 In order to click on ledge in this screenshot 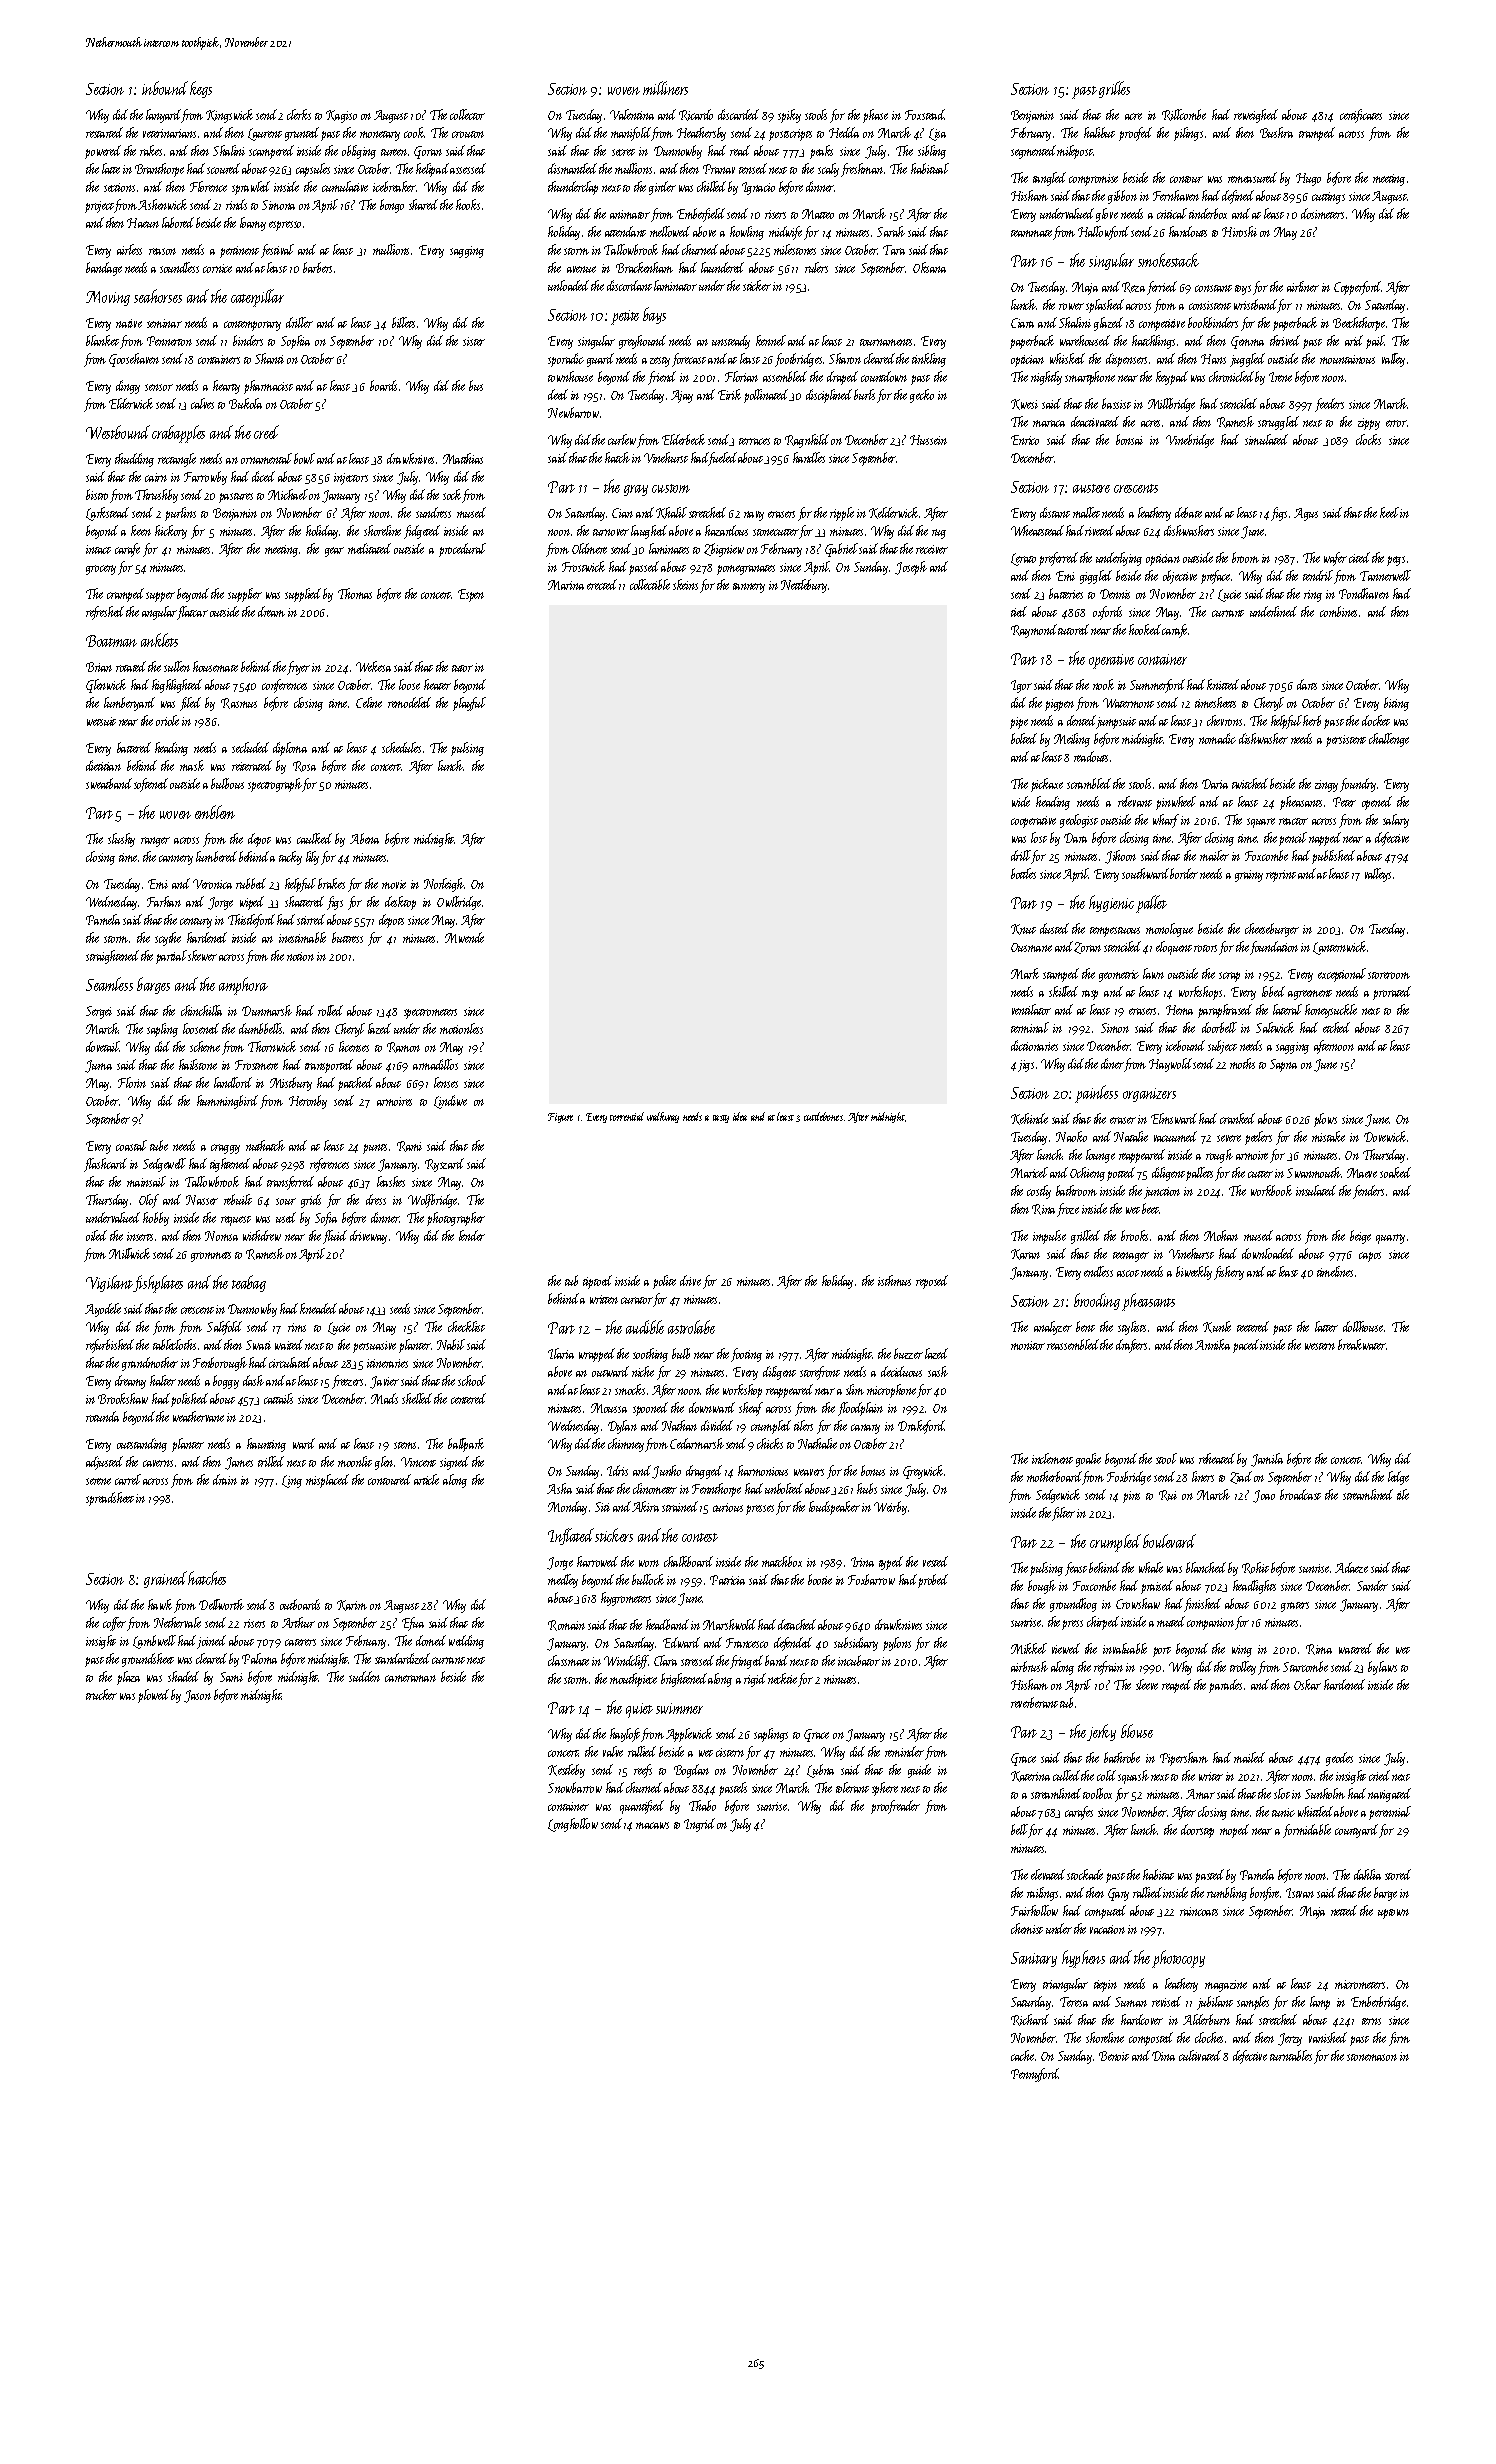, I will do `click(1398, 1478)`.
